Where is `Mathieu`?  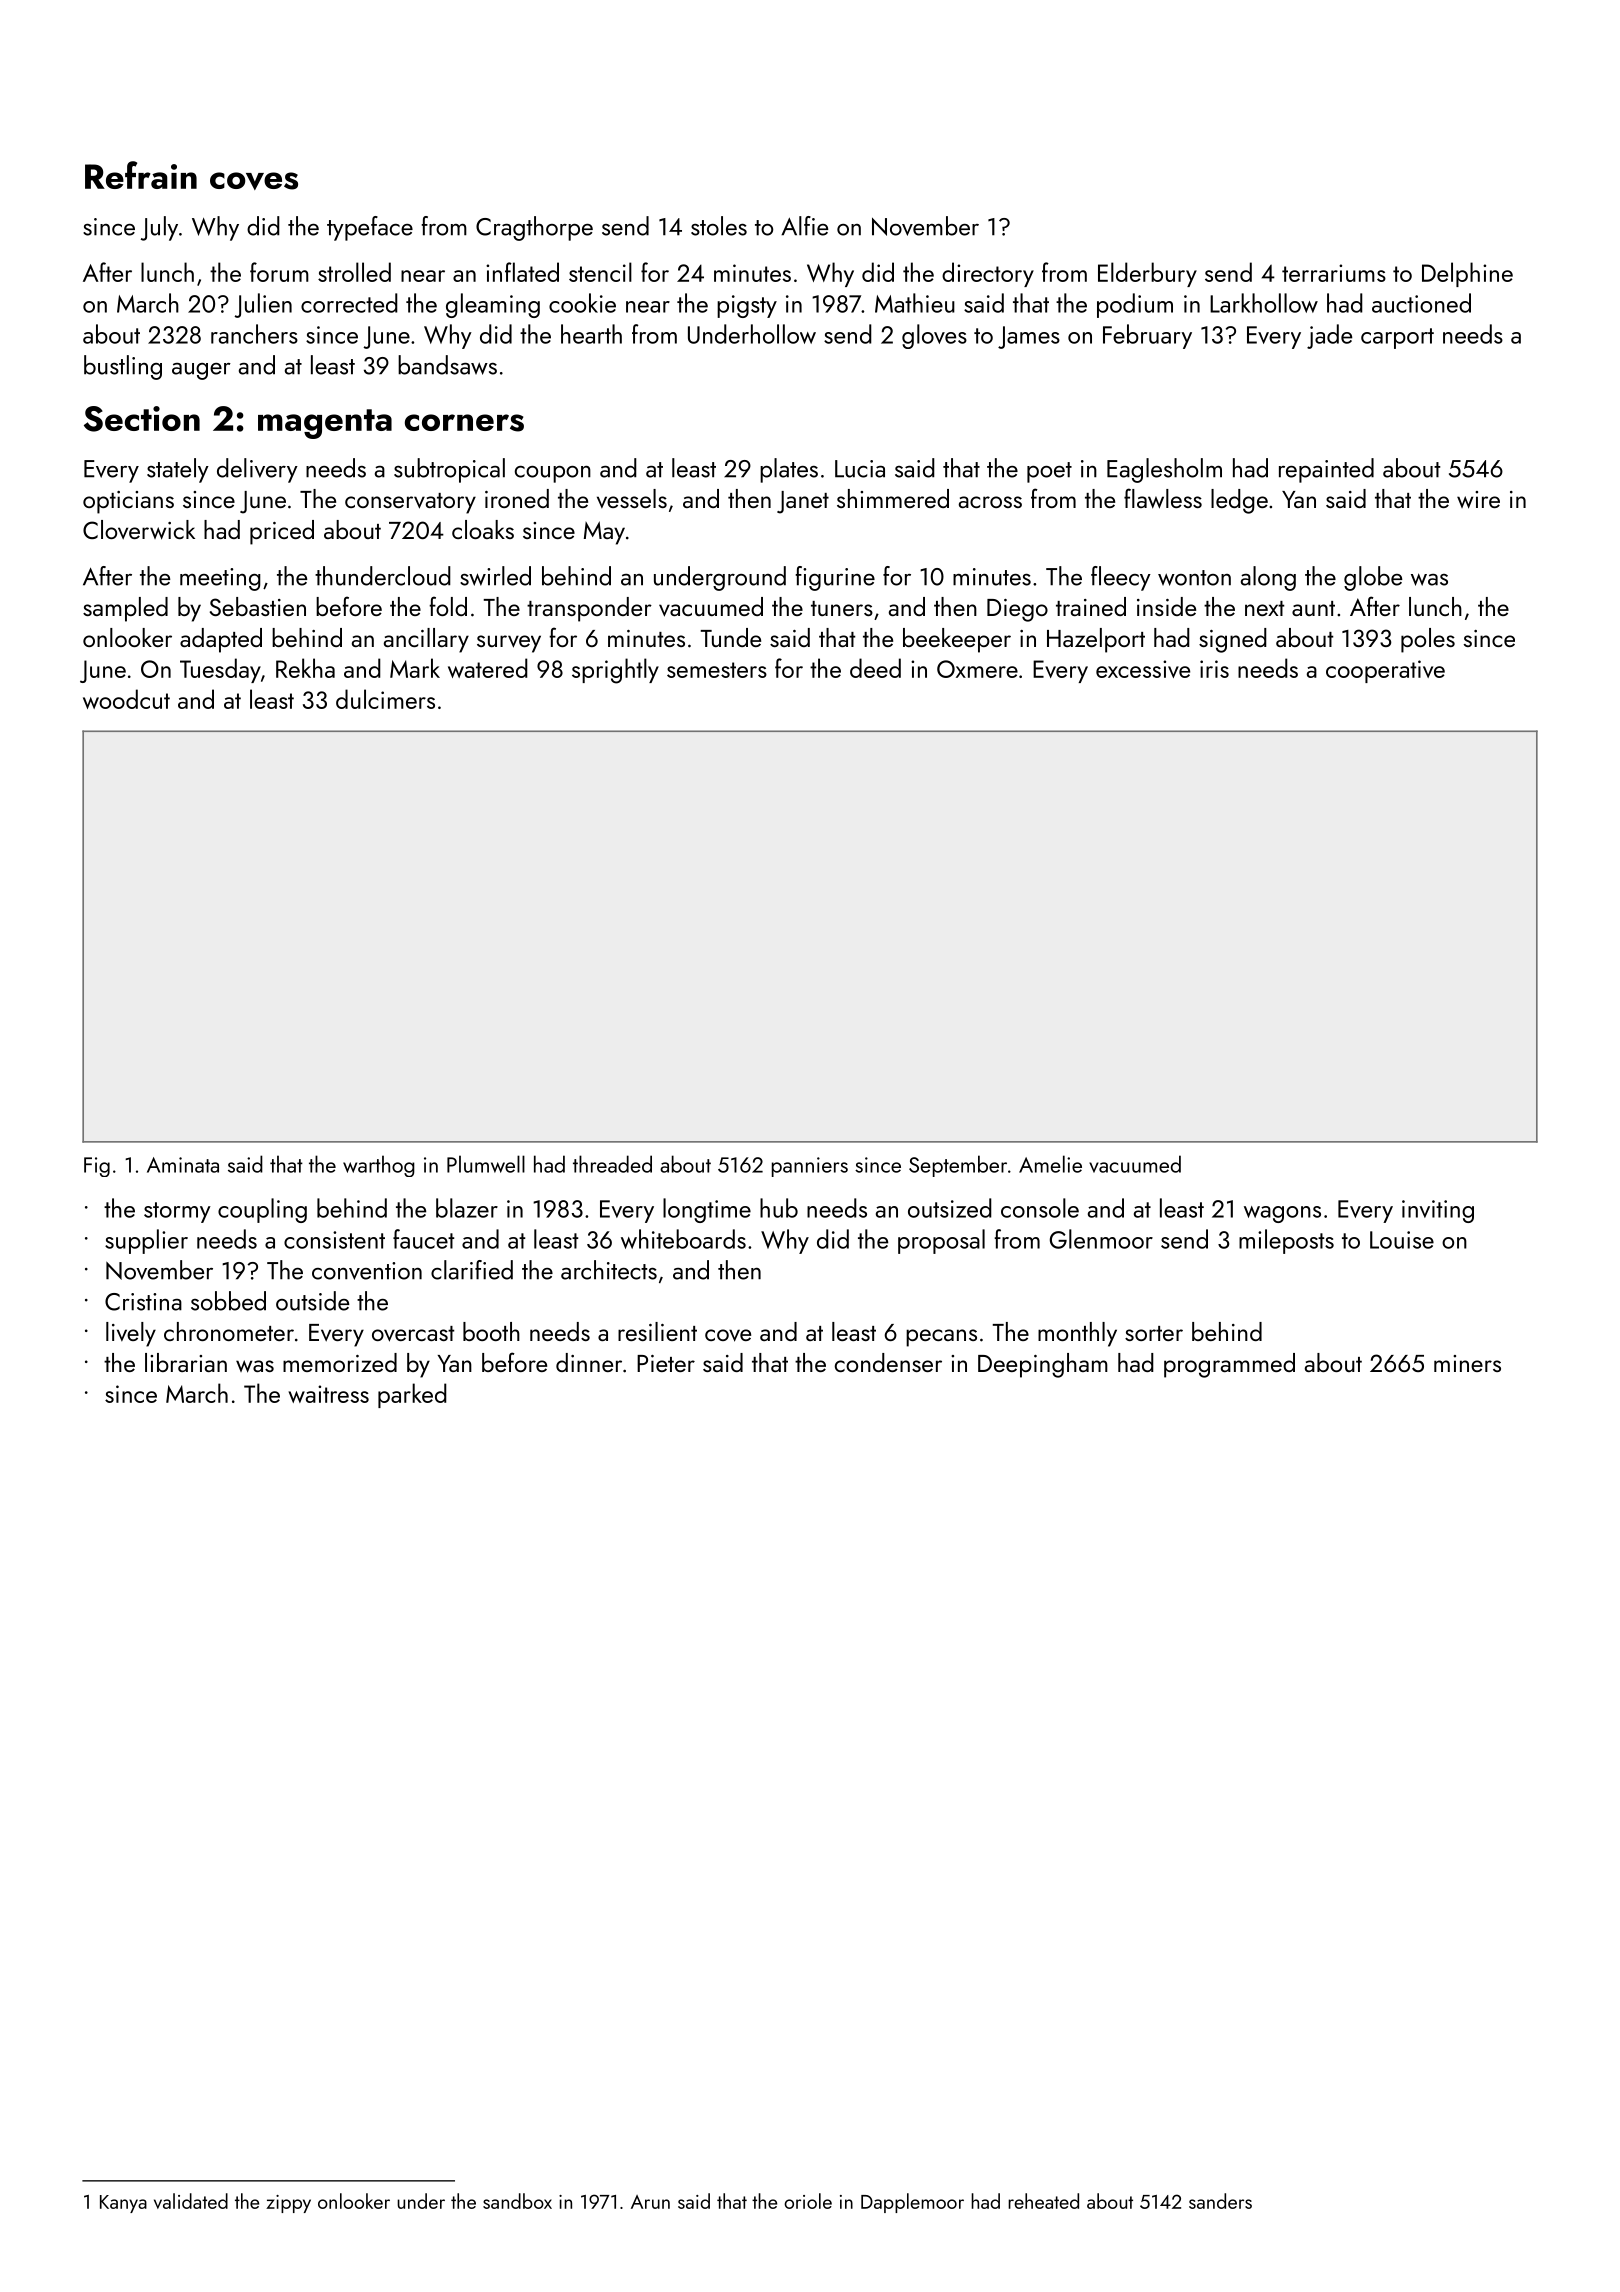
Mathieu is located at coordinates (915, 303).
